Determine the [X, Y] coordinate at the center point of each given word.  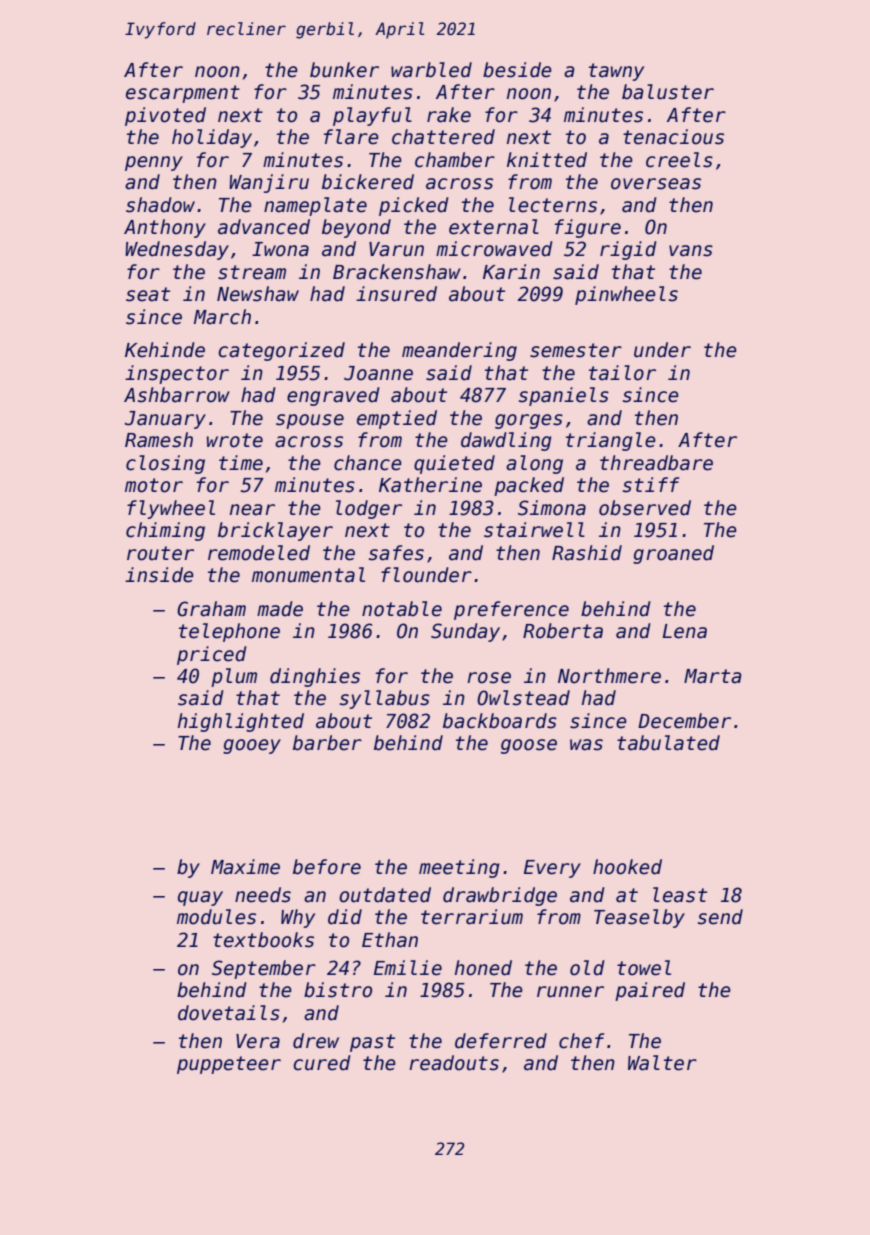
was [586, 745]
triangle [611, 441]
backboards [500, 721]
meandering [459, 351]
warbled [431, 70]
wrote [235, 440]
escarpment [183, 94]
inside [159, 575]
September [264, 969]
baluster [668, 92]
